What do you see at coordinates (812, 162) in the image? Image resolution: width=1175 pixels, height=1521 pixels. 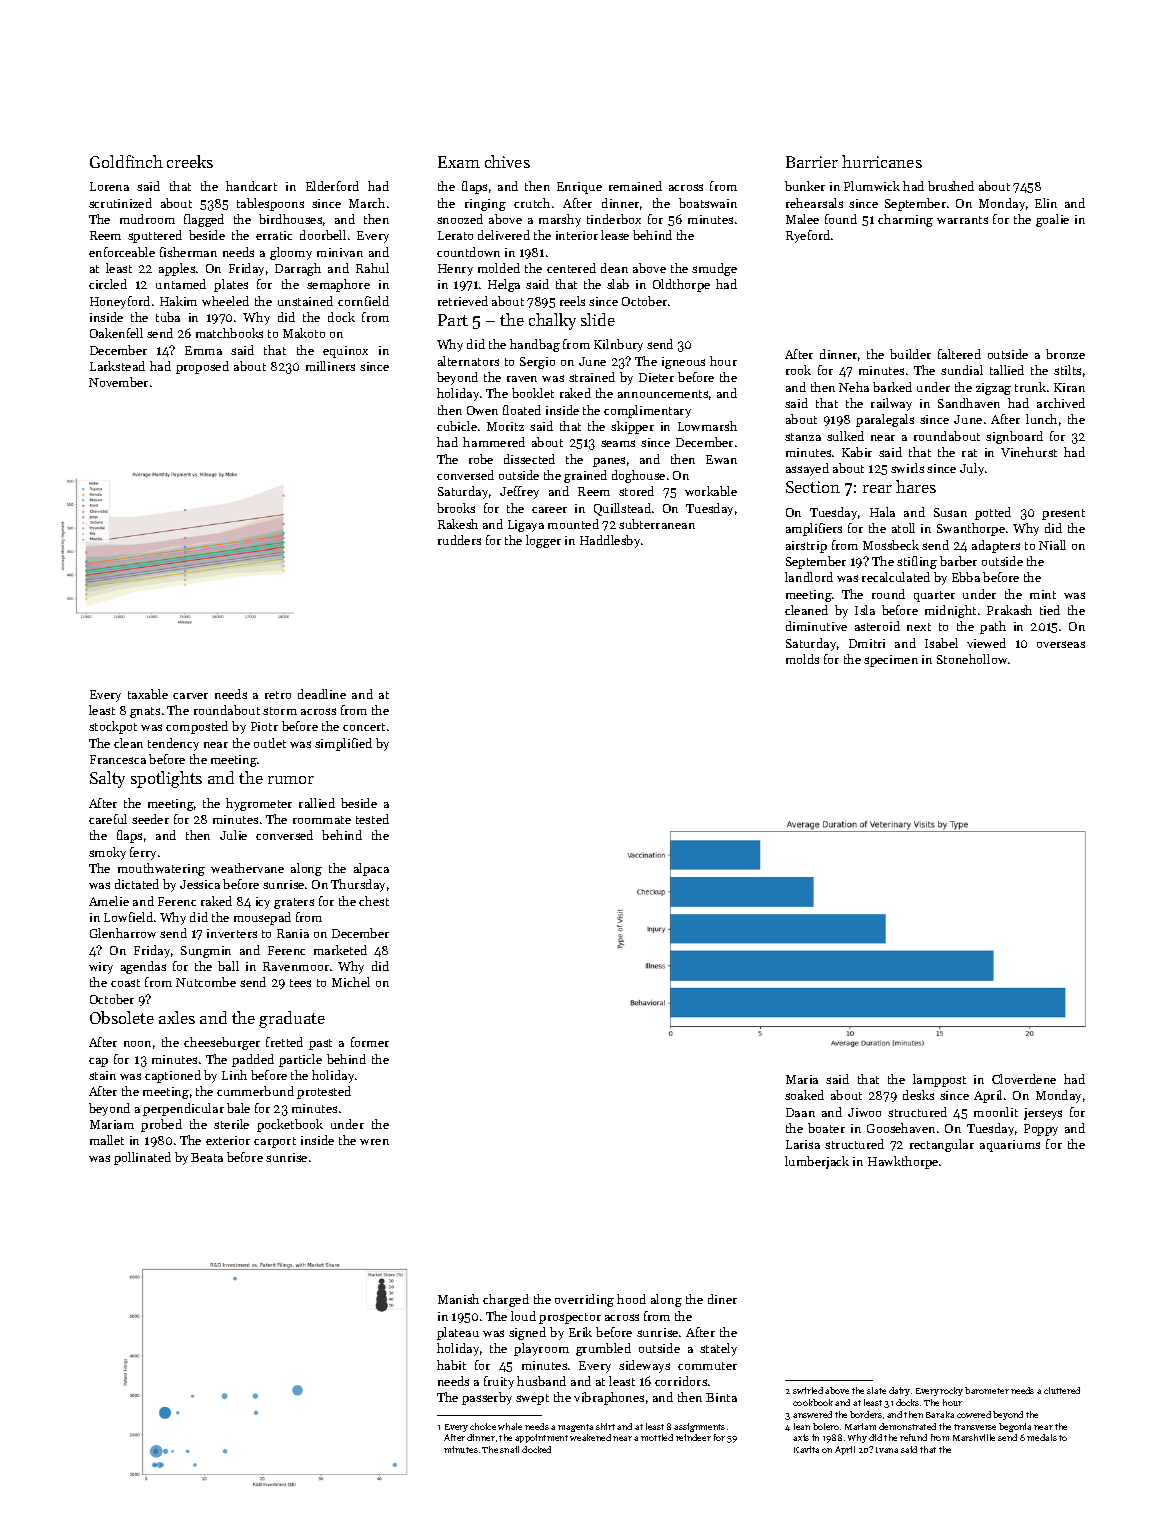 I see `Barrier` at bounding box center [812, 162].
